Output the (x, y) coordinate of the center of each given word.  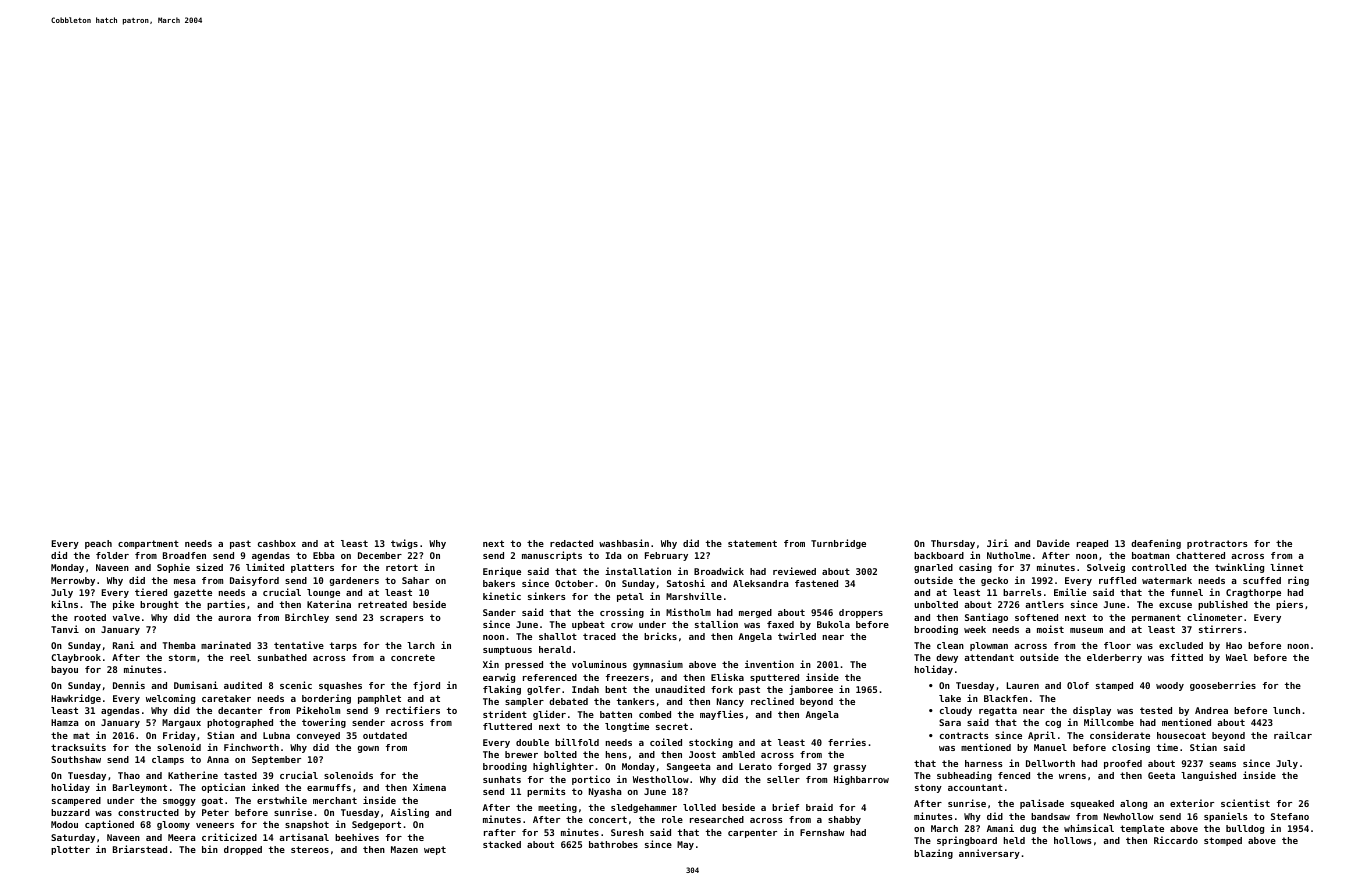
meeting (557, 808)
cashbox (277, 543)
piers (1289, 605)
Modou (64, 824)
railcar (1293, 735)
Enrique (502, 572)
